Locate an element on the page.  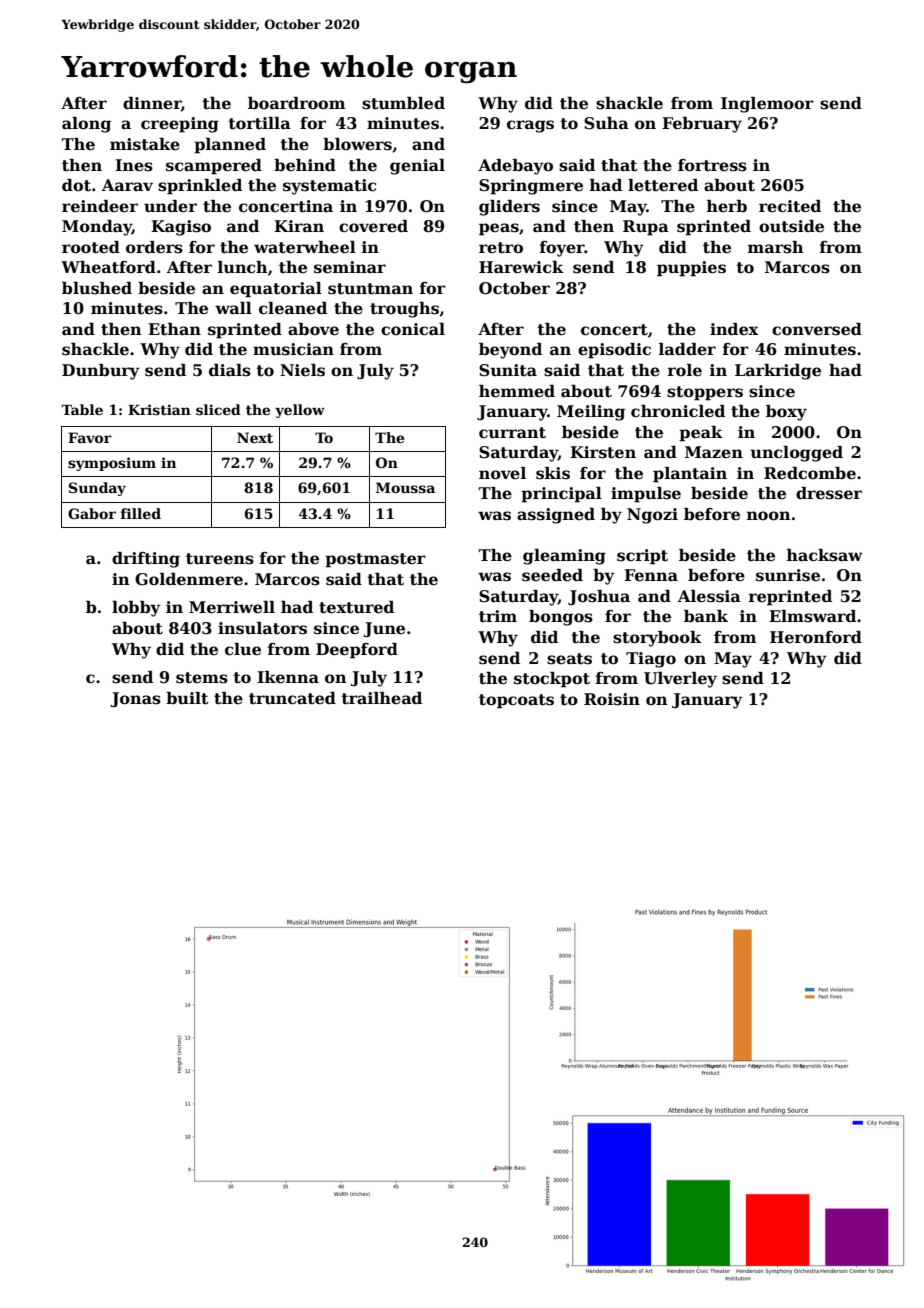
blushed is located at coordinates (97, 288).
